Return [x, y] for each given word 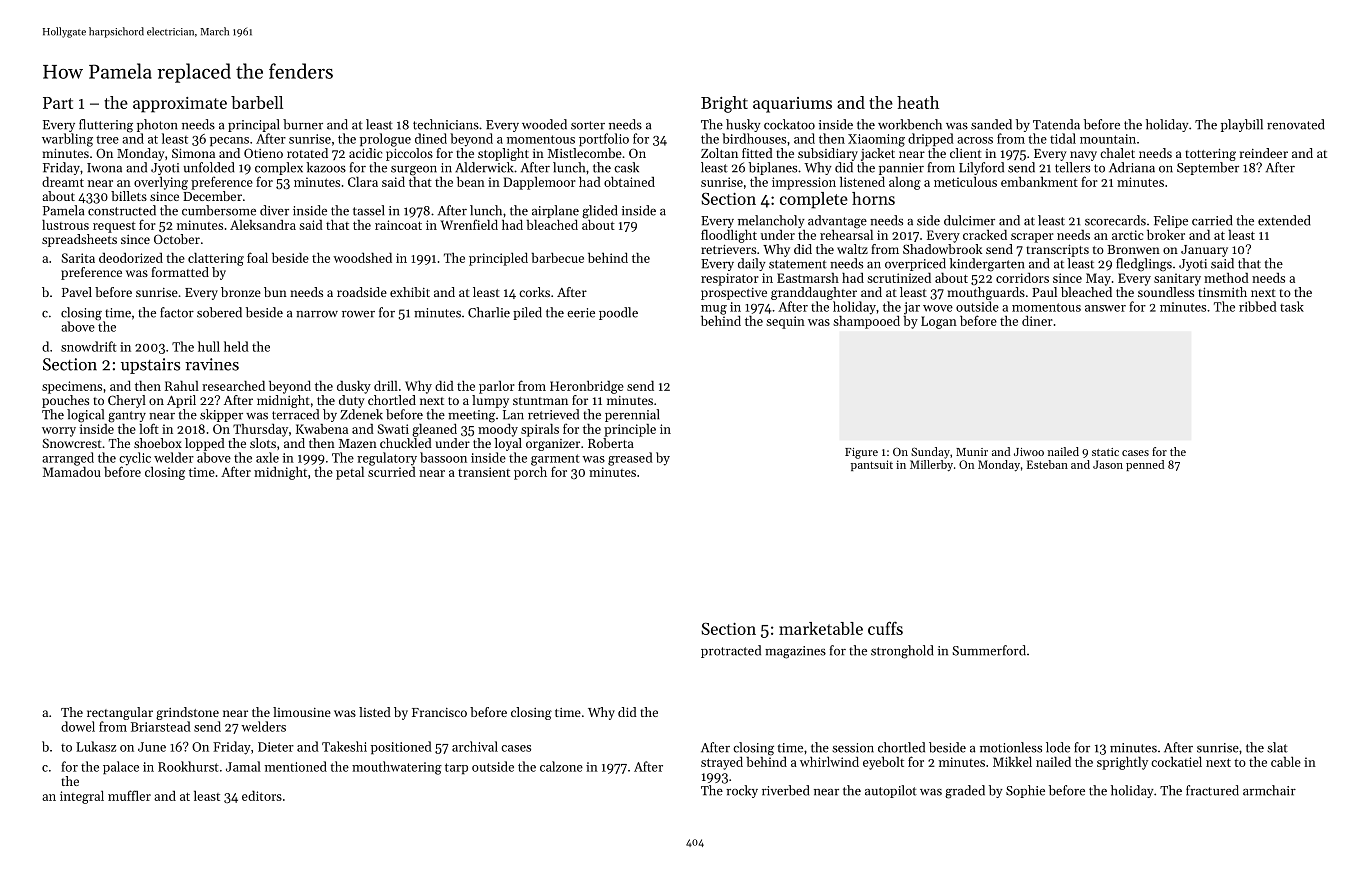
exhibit [410, 292]
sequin [785, 322]
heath [918, 102]
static [1105, 452]
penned [1145, 465]
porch [530, 473]
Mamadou [72, 472]
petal [350, 473]
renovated [1295, 124]
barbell [257, 102]
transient [484, 472]
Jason [1108, 464]
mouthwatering [397, 768]
